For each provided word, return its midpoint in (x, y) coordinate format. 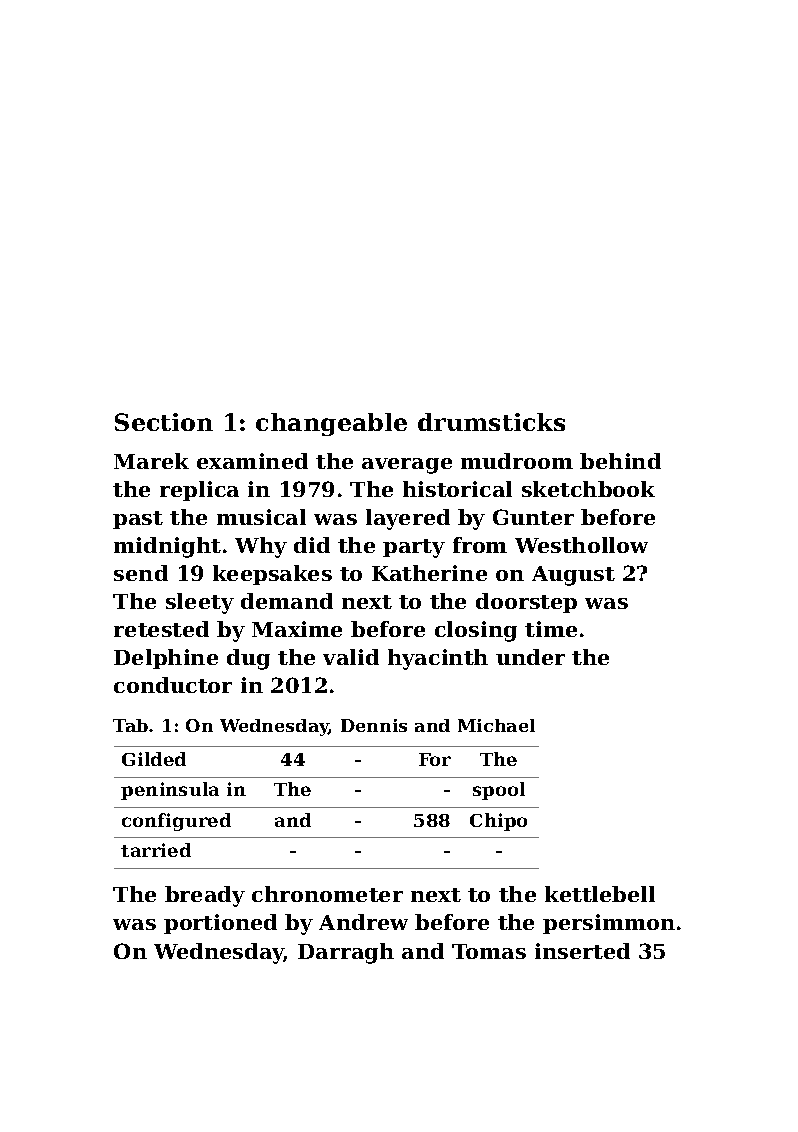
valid (351, 657)
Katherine (429, 573)
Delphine (166, 659)
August (573, 576)
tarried (156, 850)
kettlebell (600, 894)
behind (620, 461)
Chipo (498, 822)
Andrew (363, 922)
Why (261, 547)
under (530, 657)
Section (164, 422)
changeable (331, 424)
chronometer (327, 894)
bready (205, 896)
